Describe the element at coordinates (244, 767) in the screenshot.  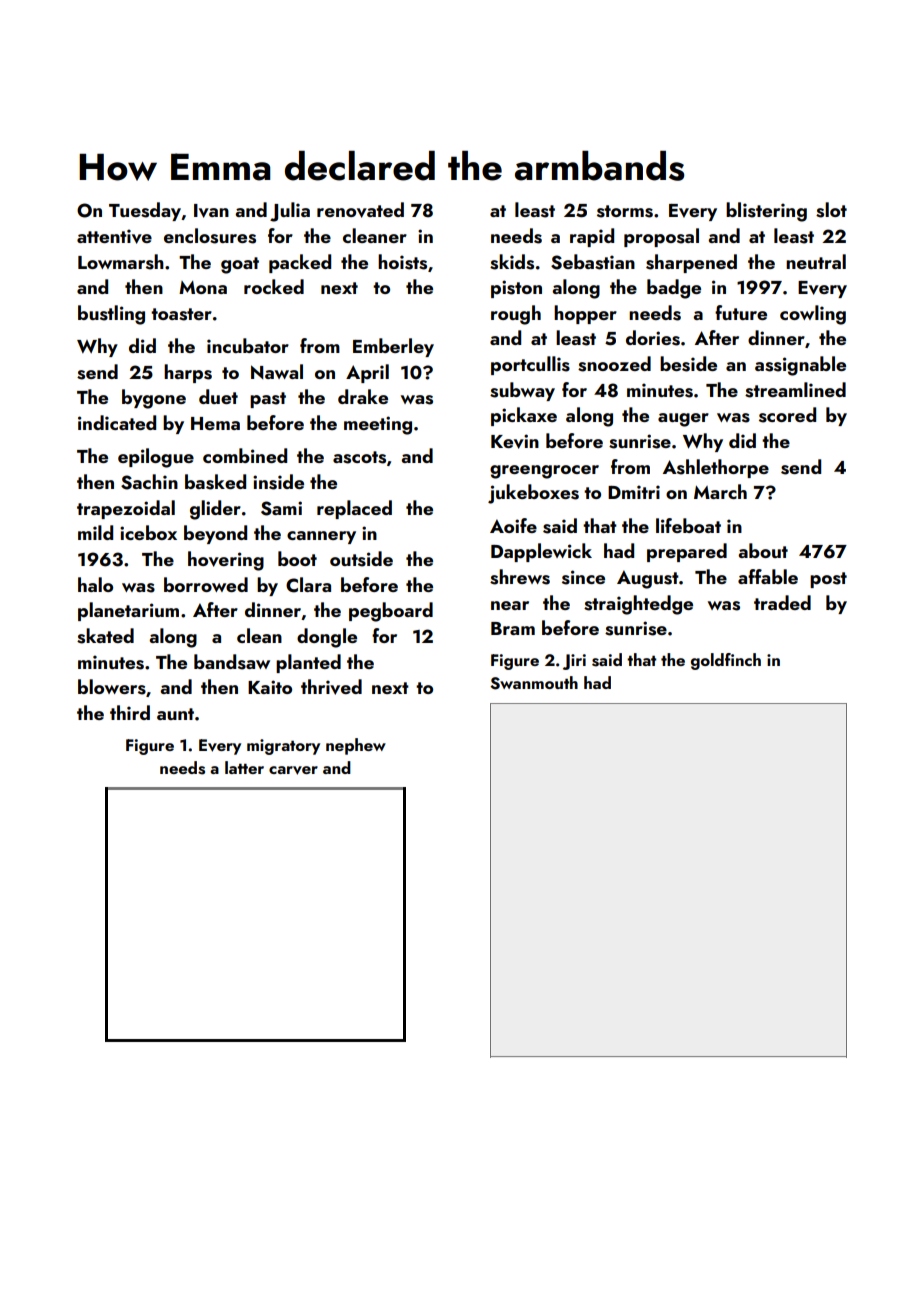
I see `latter` at that location.
